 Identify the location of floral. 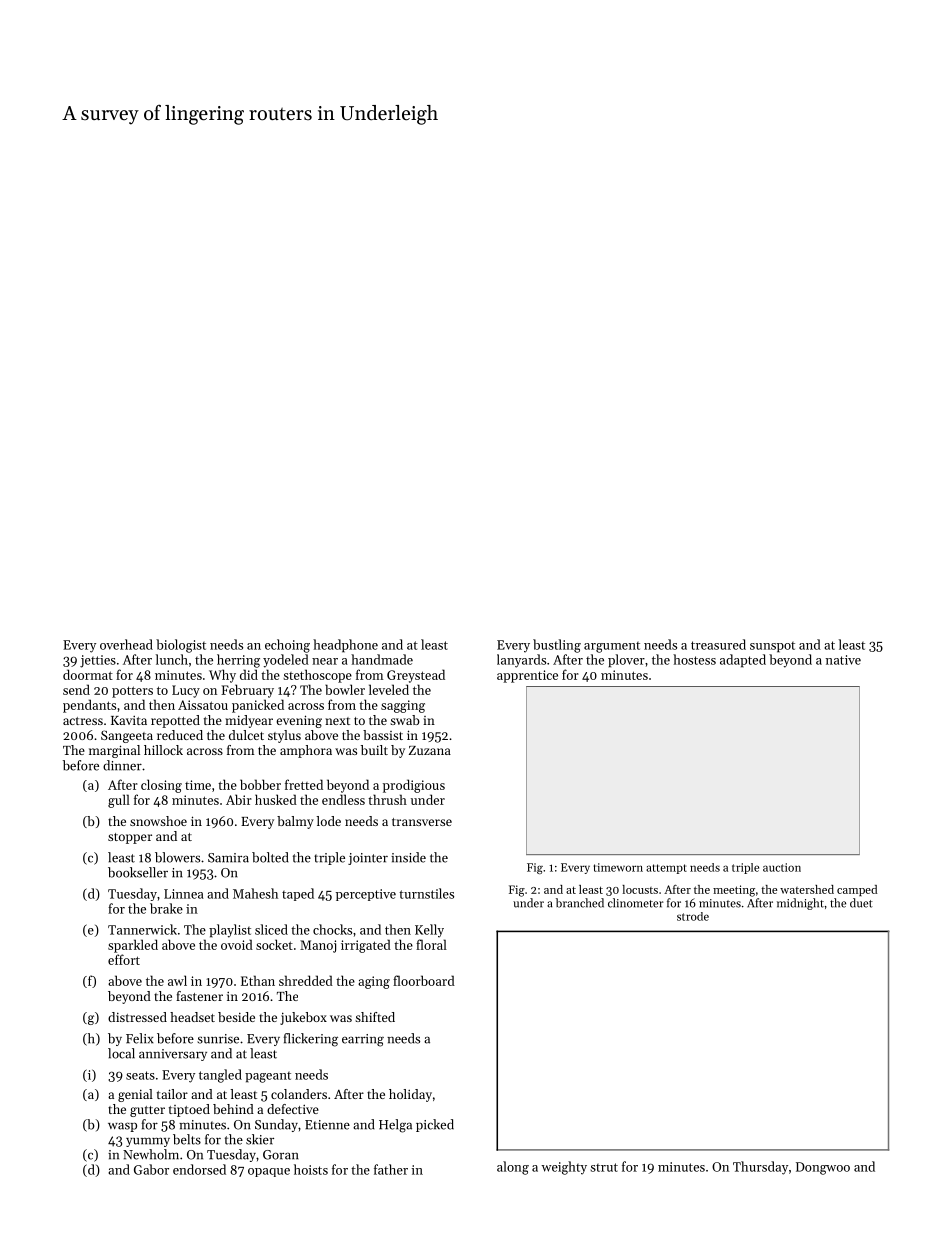
(431, 944).
